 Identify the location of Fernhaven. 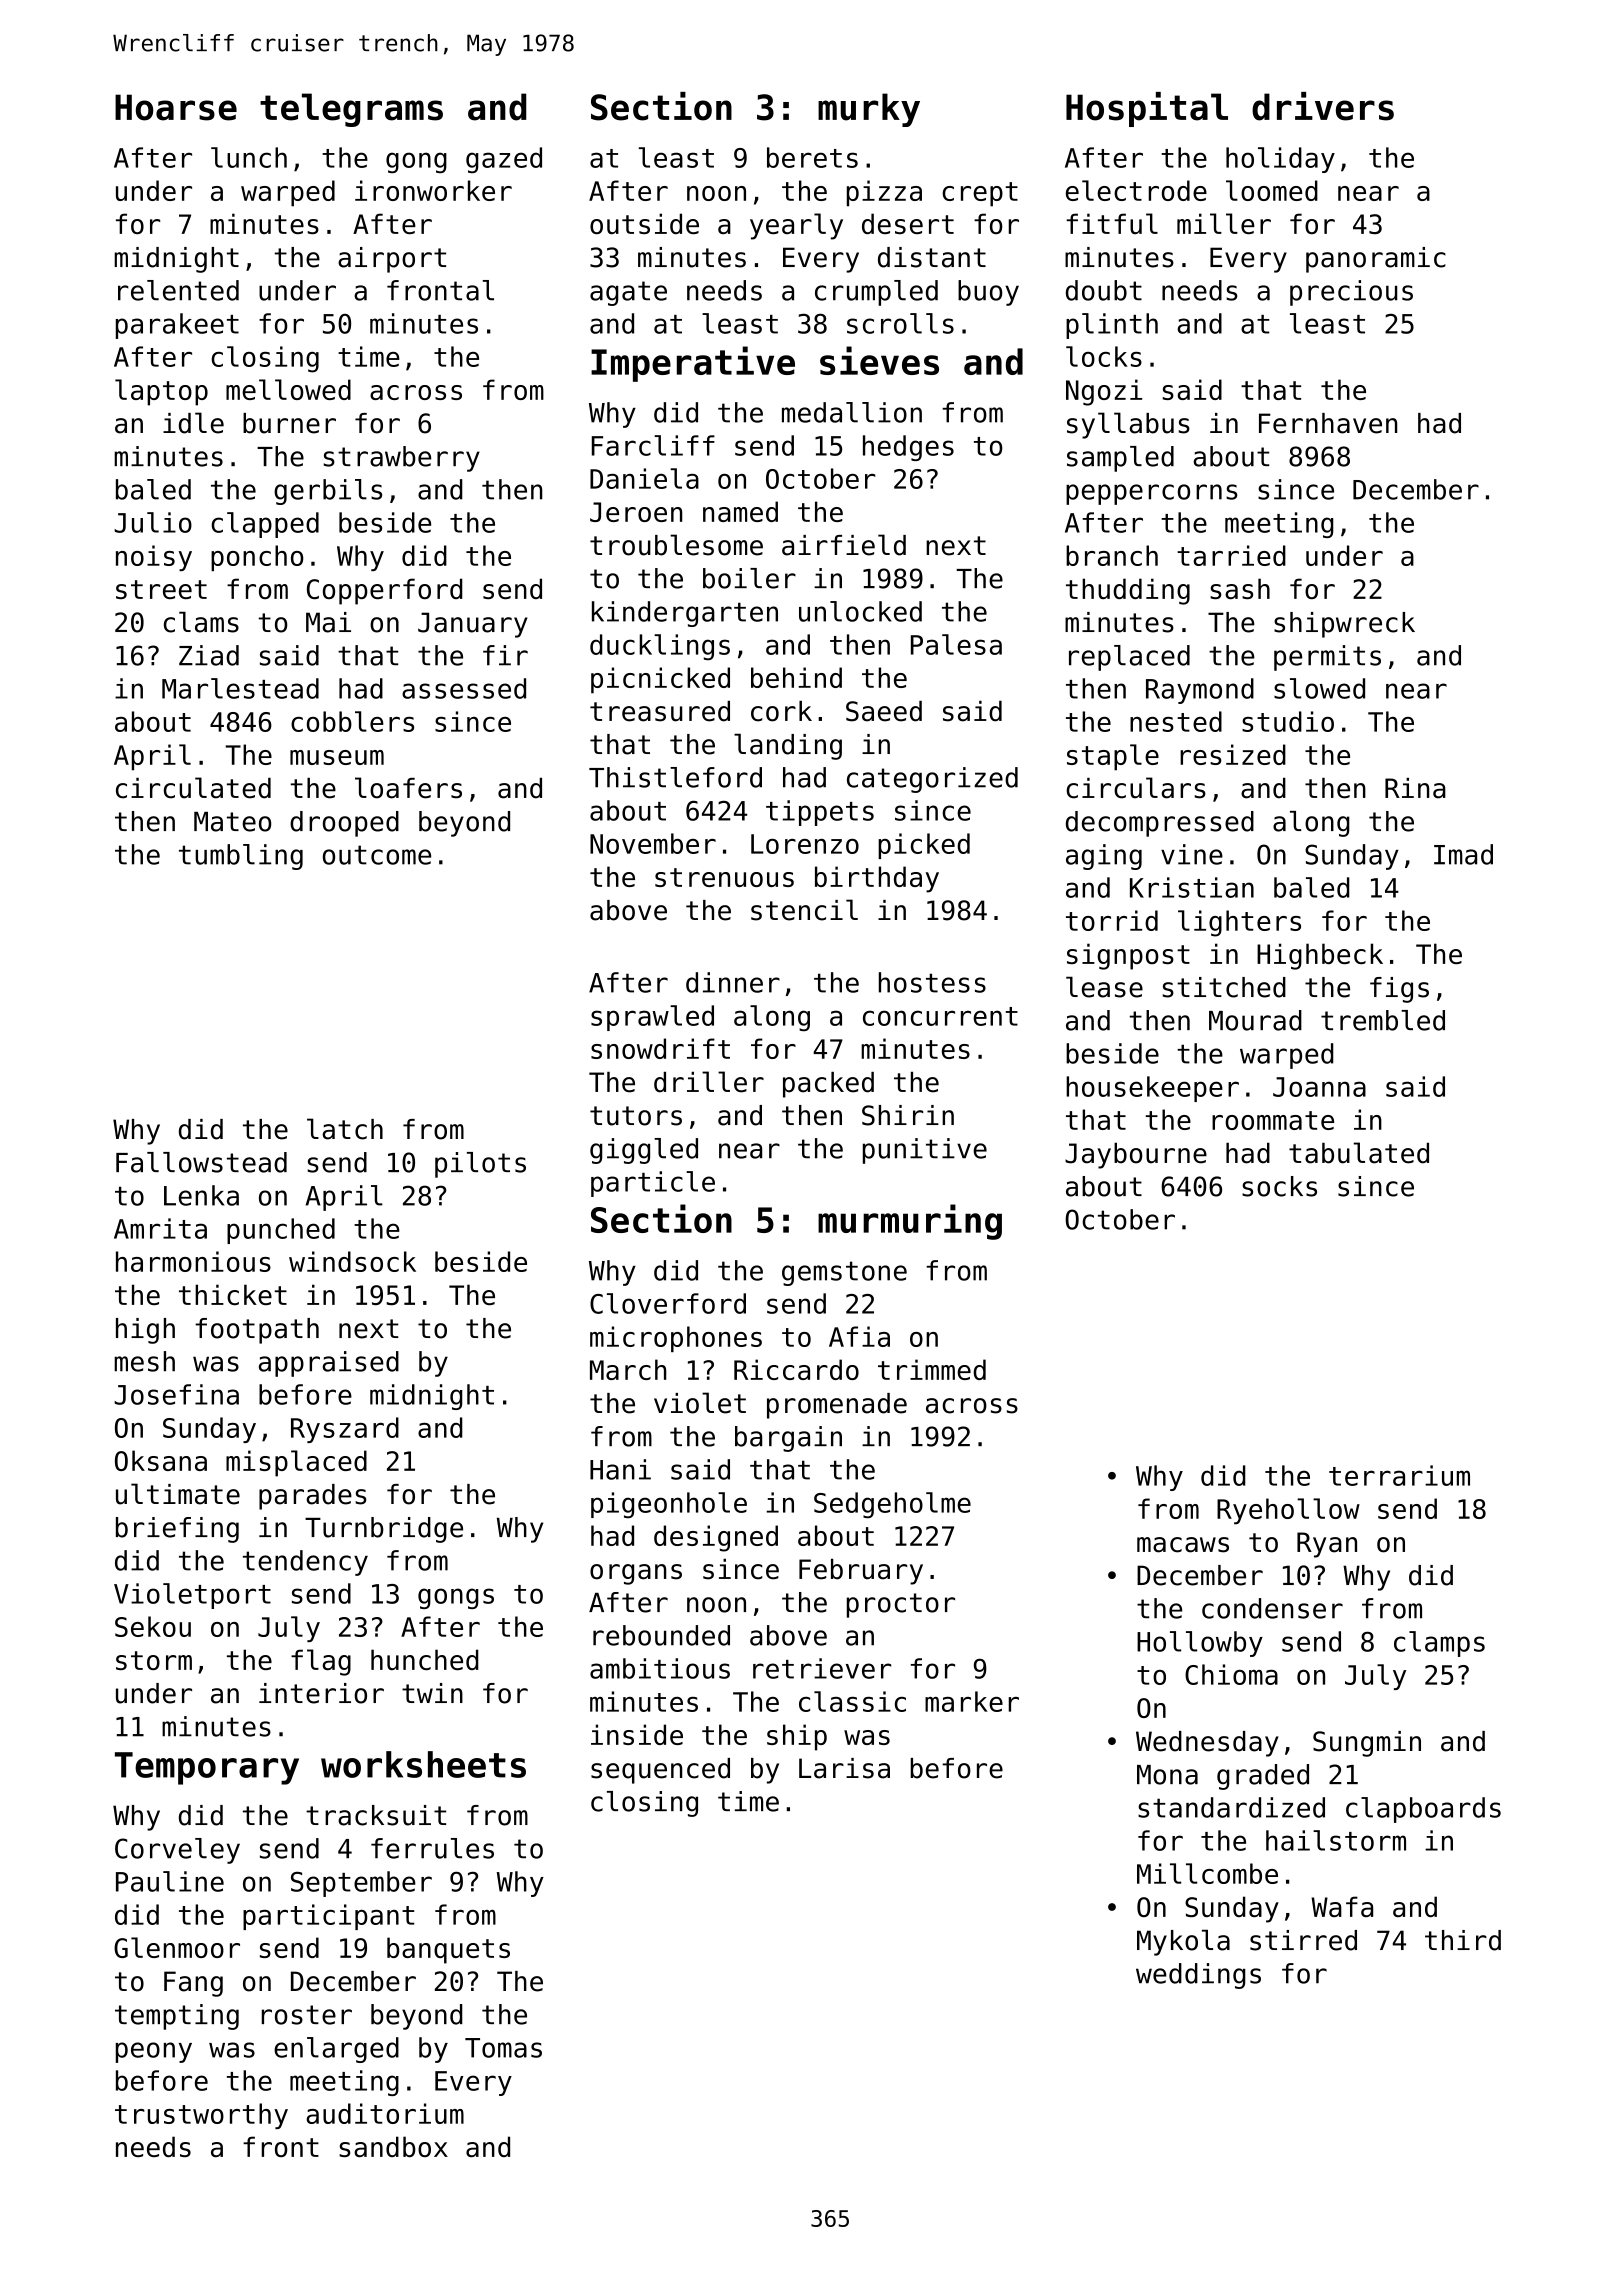
(1328, 423).
